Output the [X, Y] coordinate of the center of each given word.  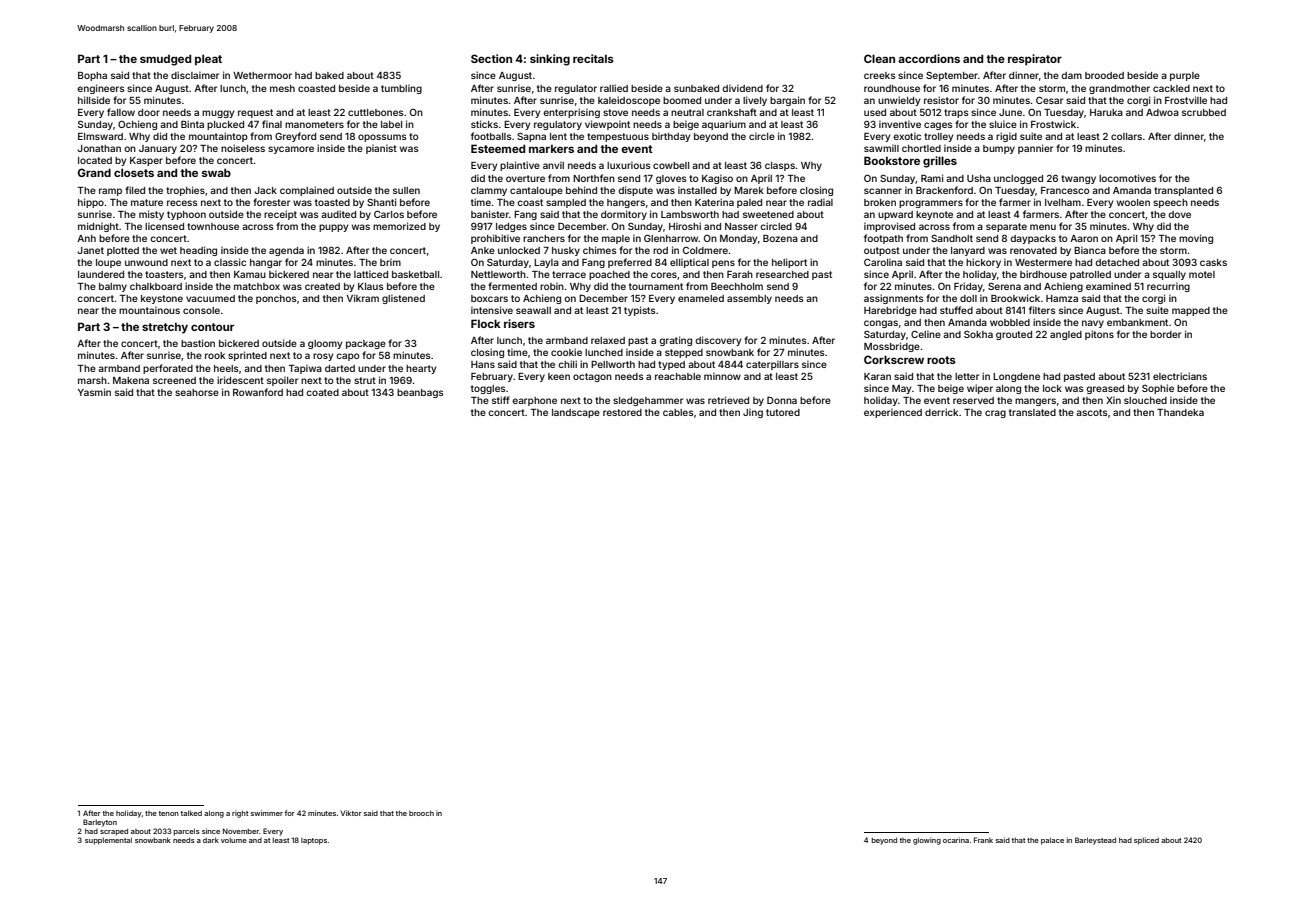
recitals [593, 58]
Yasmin [94, 392]
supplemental [108, 841]
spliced [1146, 841]
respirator [1035, 60]
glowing [927, 841]
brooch [421, 813]
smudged [165, 60]
